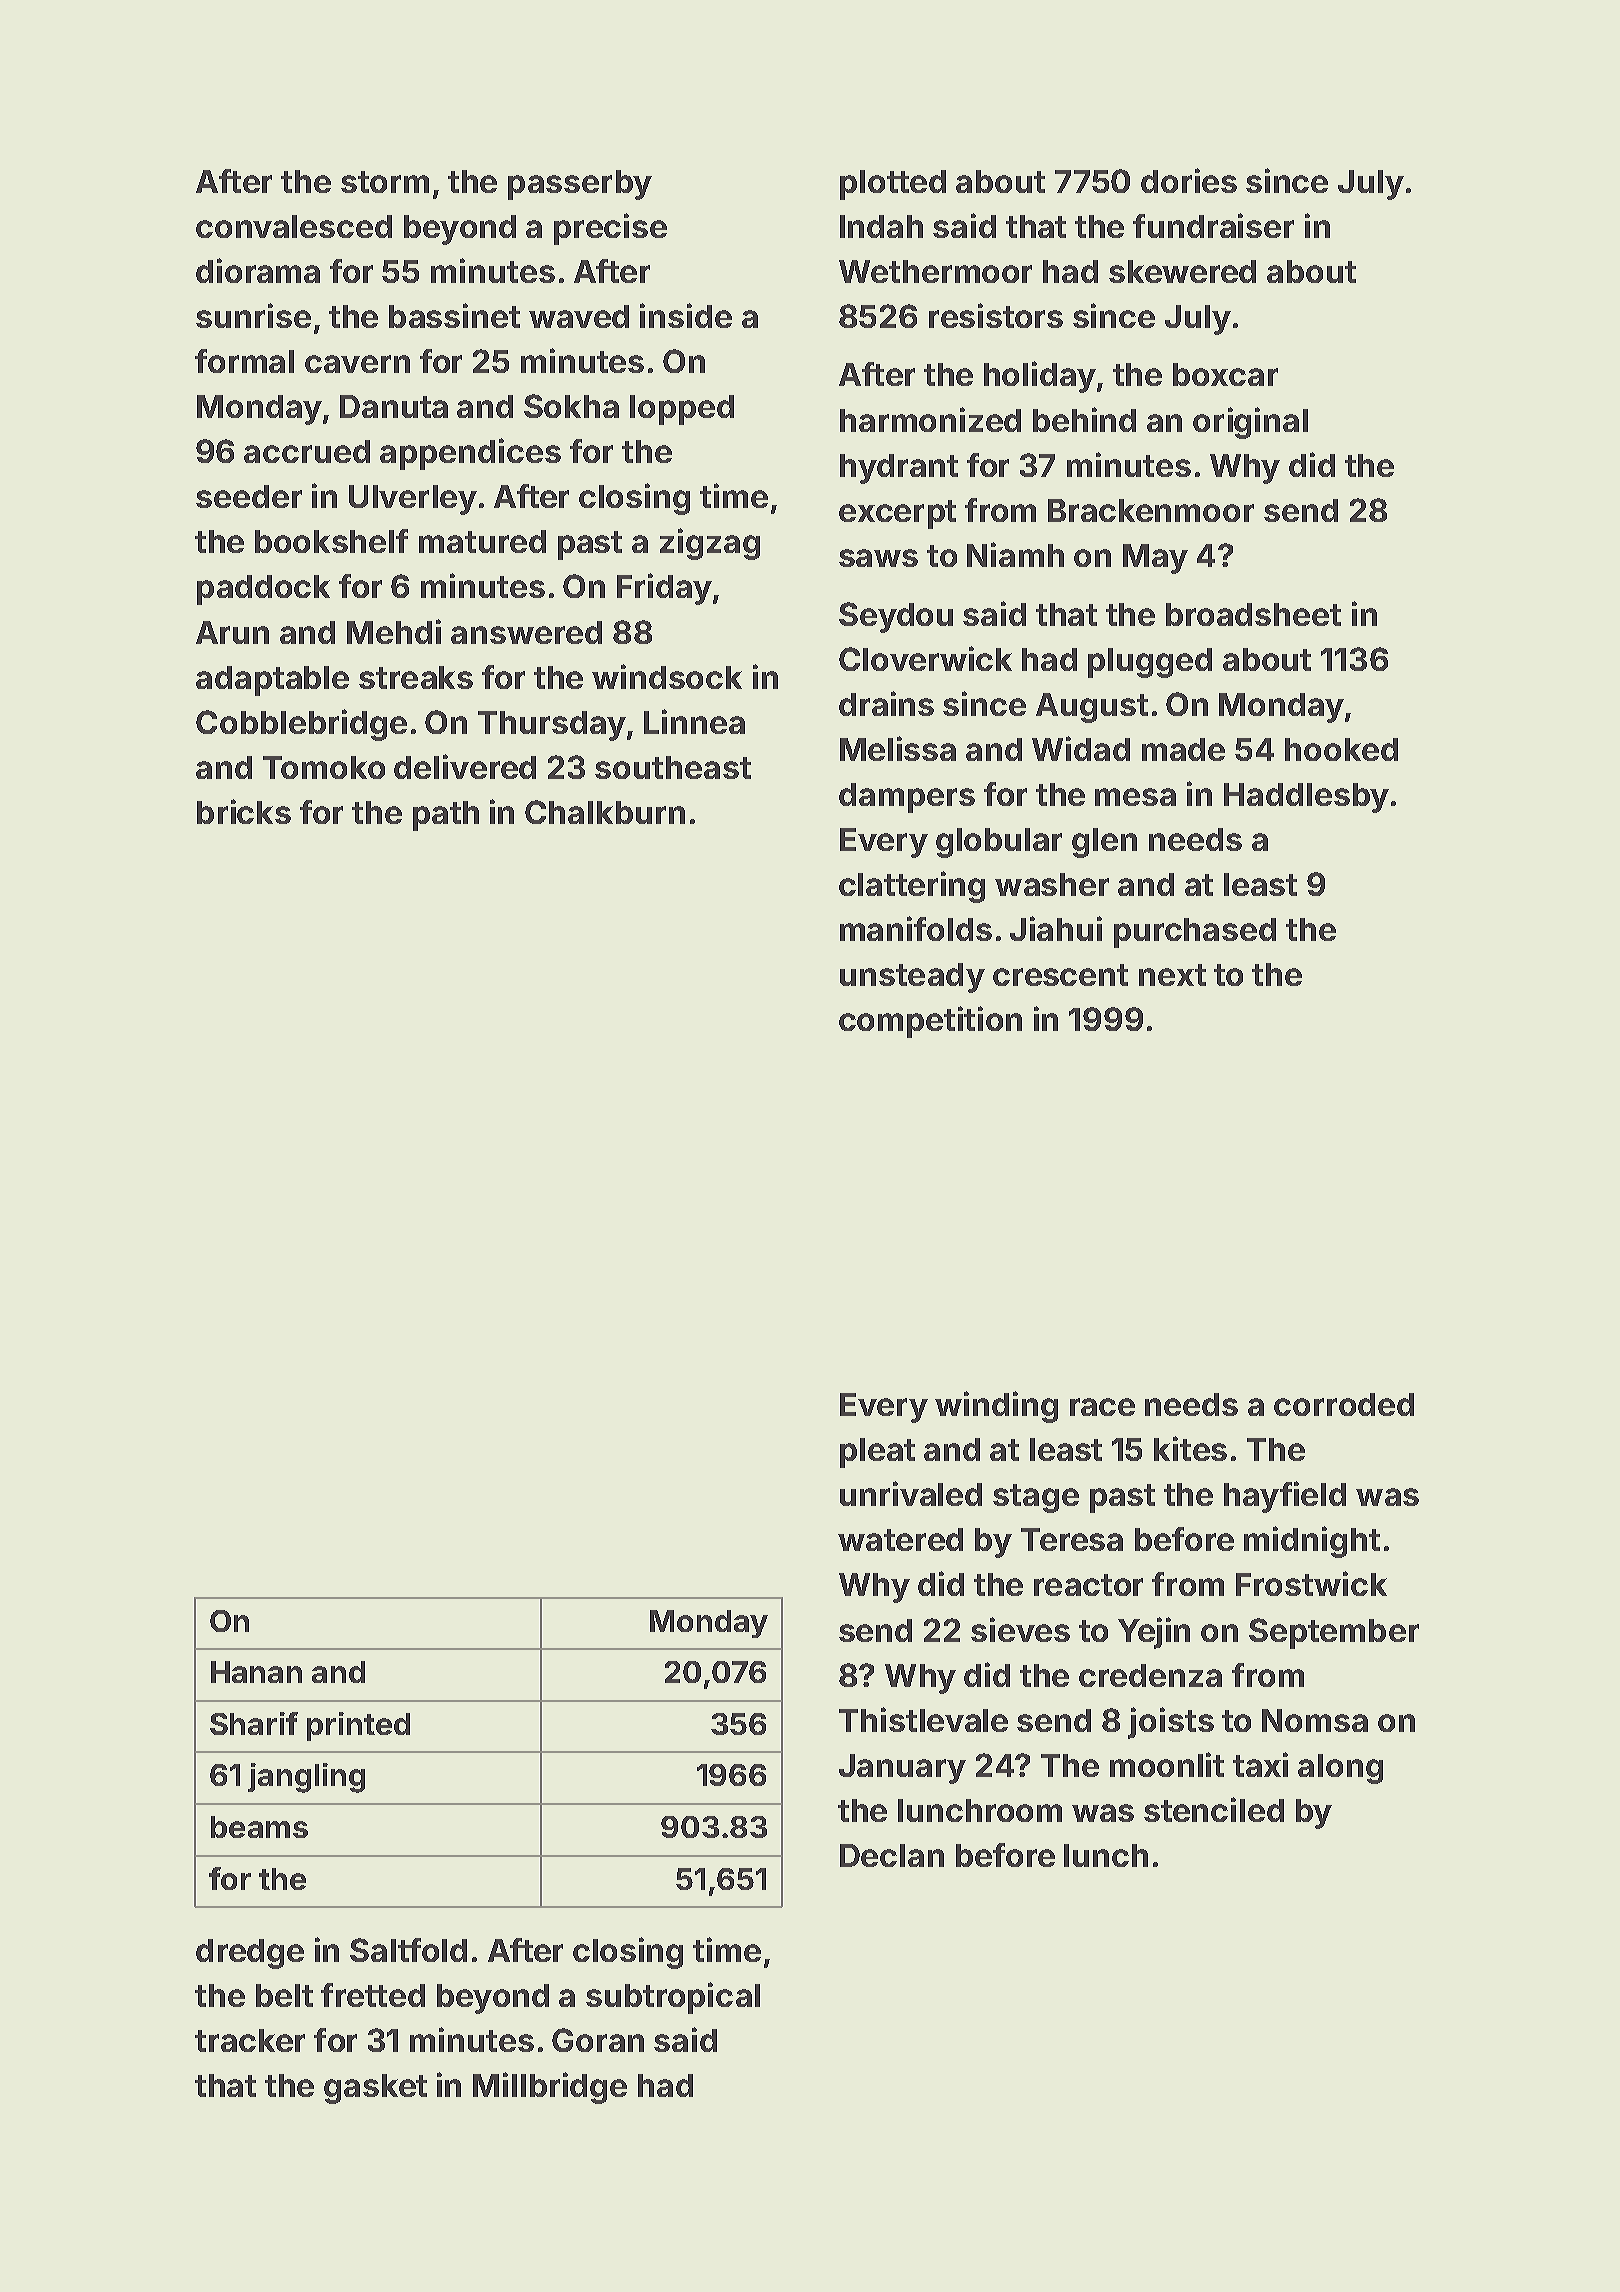 This image has width=1620, height=2292. What do you see at coordinates (673, 1998) in the image?
I see `subtropical` at bounding box center [673, 1998].
